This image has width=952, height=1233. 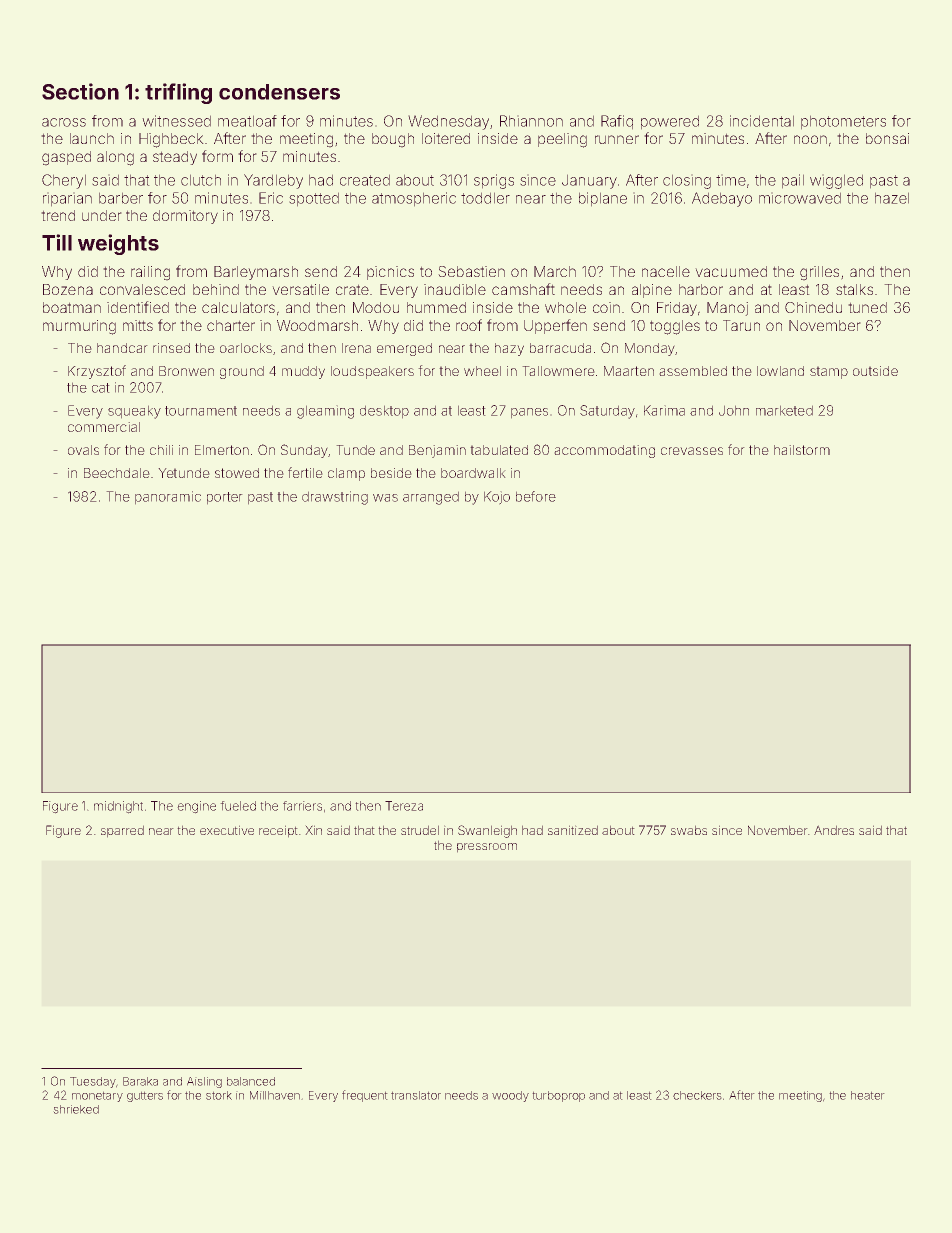 I want to click on crevasses, so click(x=692, y=451).
